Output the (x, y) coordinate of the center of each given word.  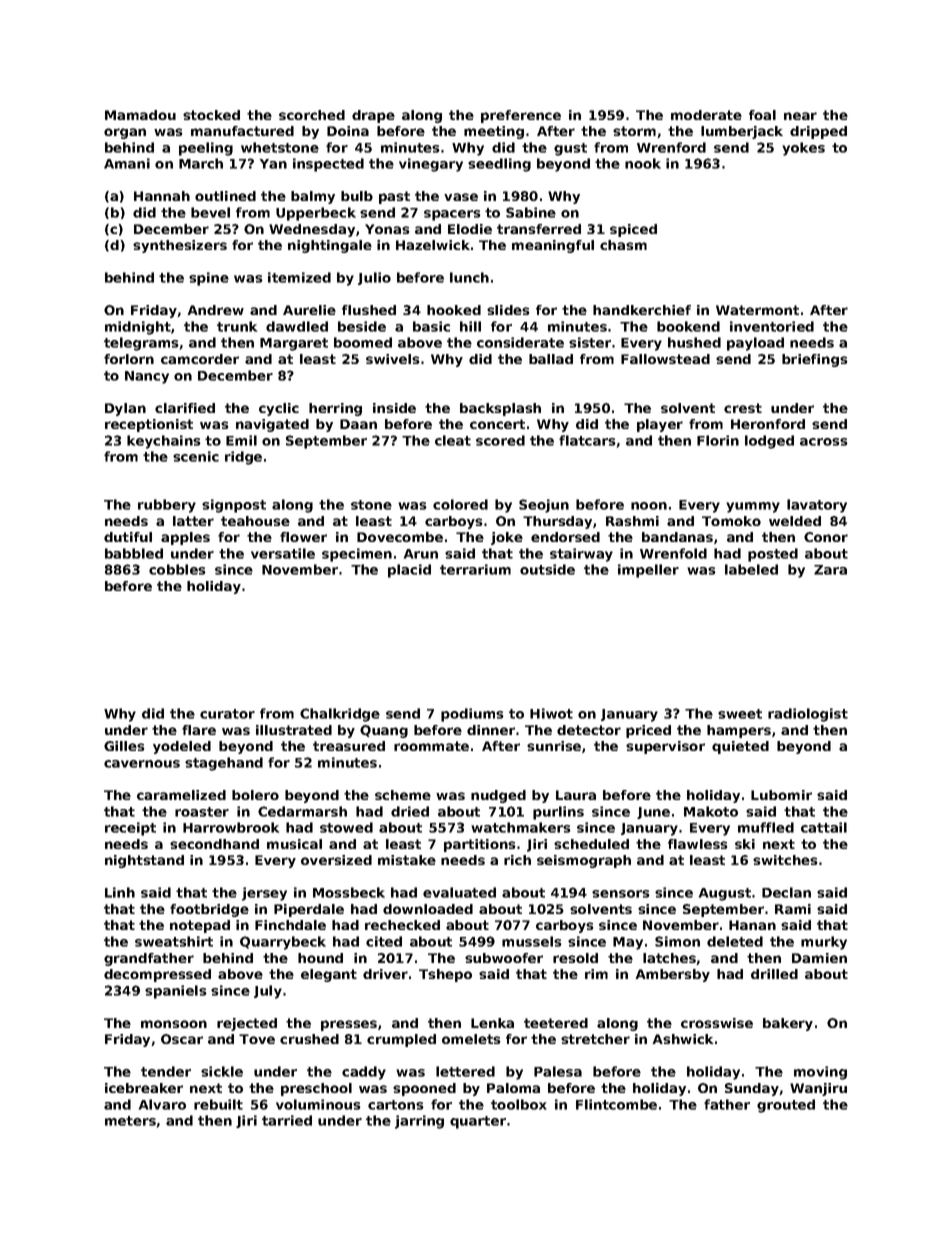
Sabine (531, 212)
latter (193, 521)
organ (125, 133)
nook (643, 163)
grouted (786, 1106)
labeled (751, 569)
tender (166, 1071)
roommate (431, 746)
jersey (264, 894)
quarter (478, 1122)
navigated (272, 425)
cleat (453, 440)
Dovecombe (400, 537)
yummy (753, 507)
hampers (739, 731)
